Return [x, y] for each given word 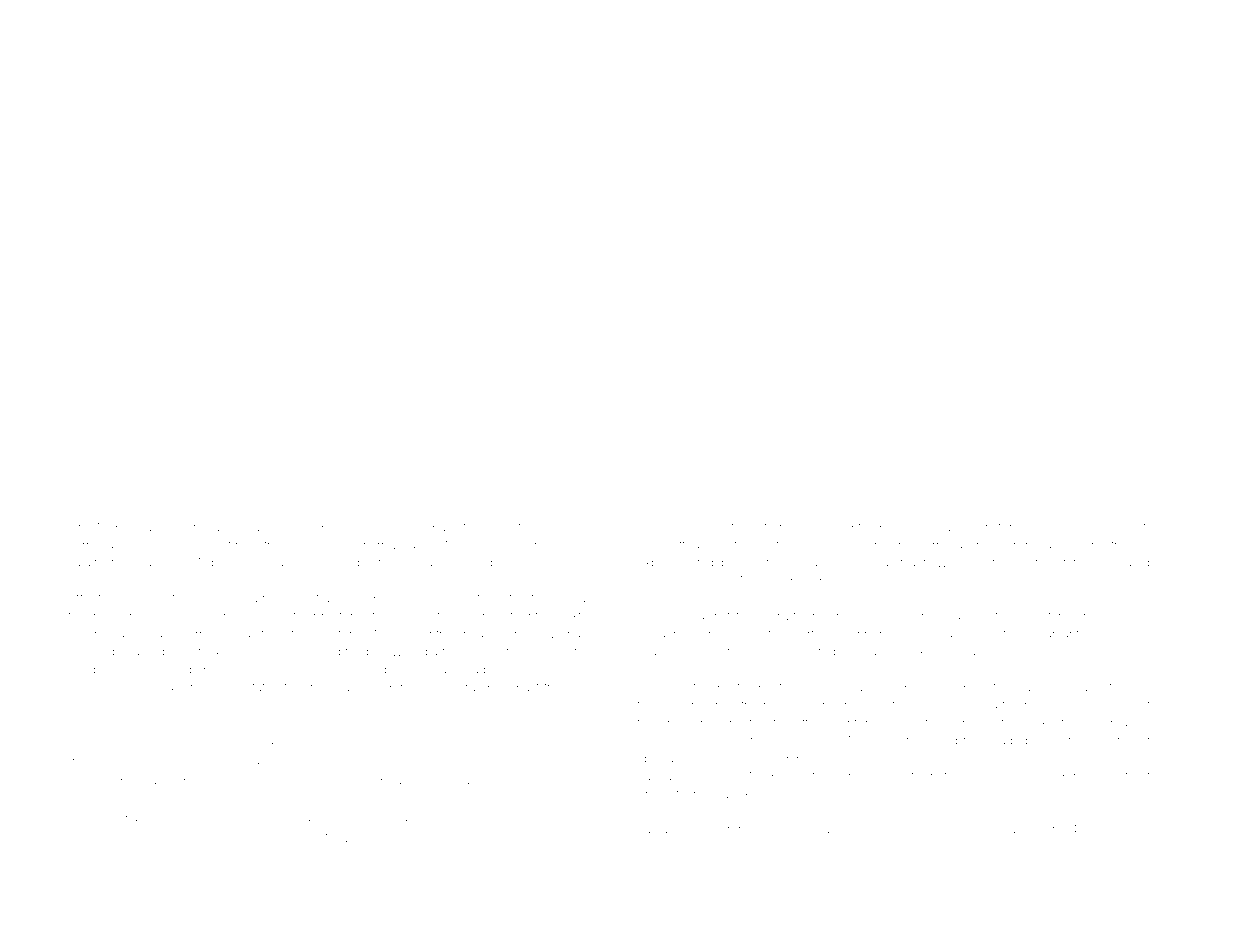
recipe [560, 529]
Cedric [187, 527]
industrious [117, 781]
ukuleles [261, 651]
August [1092, 688]
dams [1060, 545]
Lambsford [566, 651]
